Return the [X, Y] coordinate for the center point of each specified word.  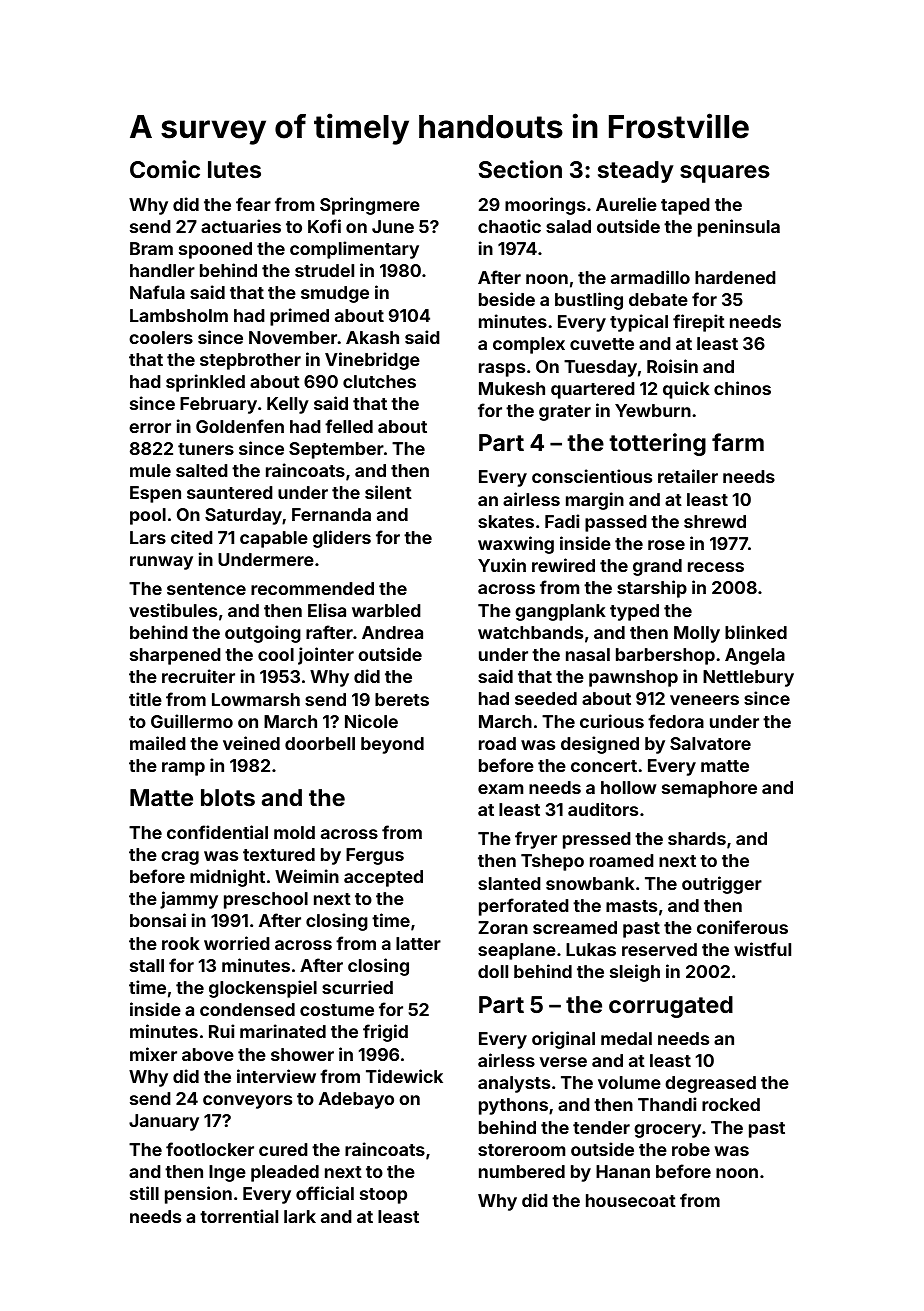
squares [725, 174]
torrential [239, 1216]
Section [520, 169]
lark [300, 1216]
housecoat [631, 1200]
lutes [234, 169]
